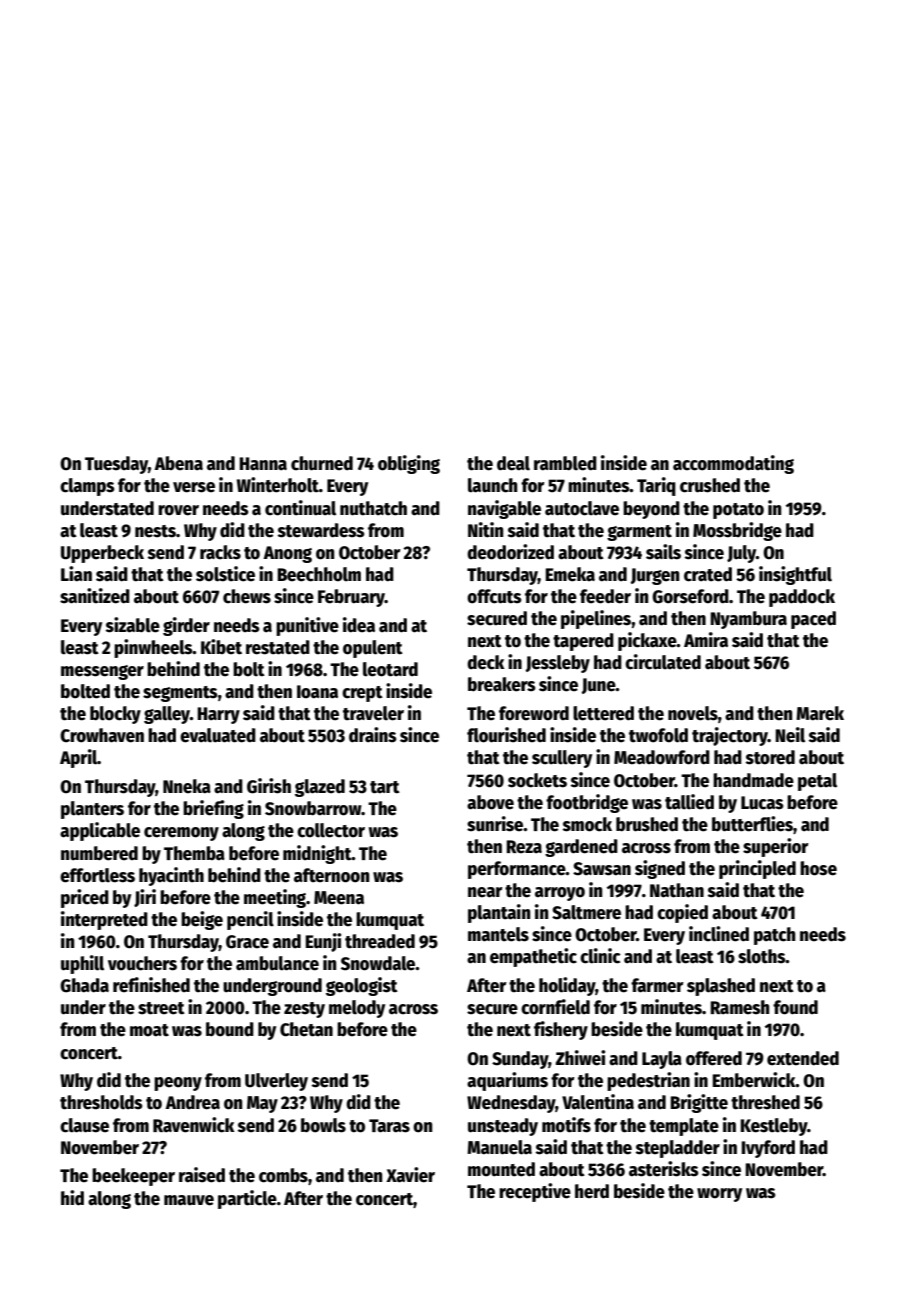 The image size is (908, 1316). Describe the element at coordinates (558, 664) in the image. I see `Jessleby` at that location.
